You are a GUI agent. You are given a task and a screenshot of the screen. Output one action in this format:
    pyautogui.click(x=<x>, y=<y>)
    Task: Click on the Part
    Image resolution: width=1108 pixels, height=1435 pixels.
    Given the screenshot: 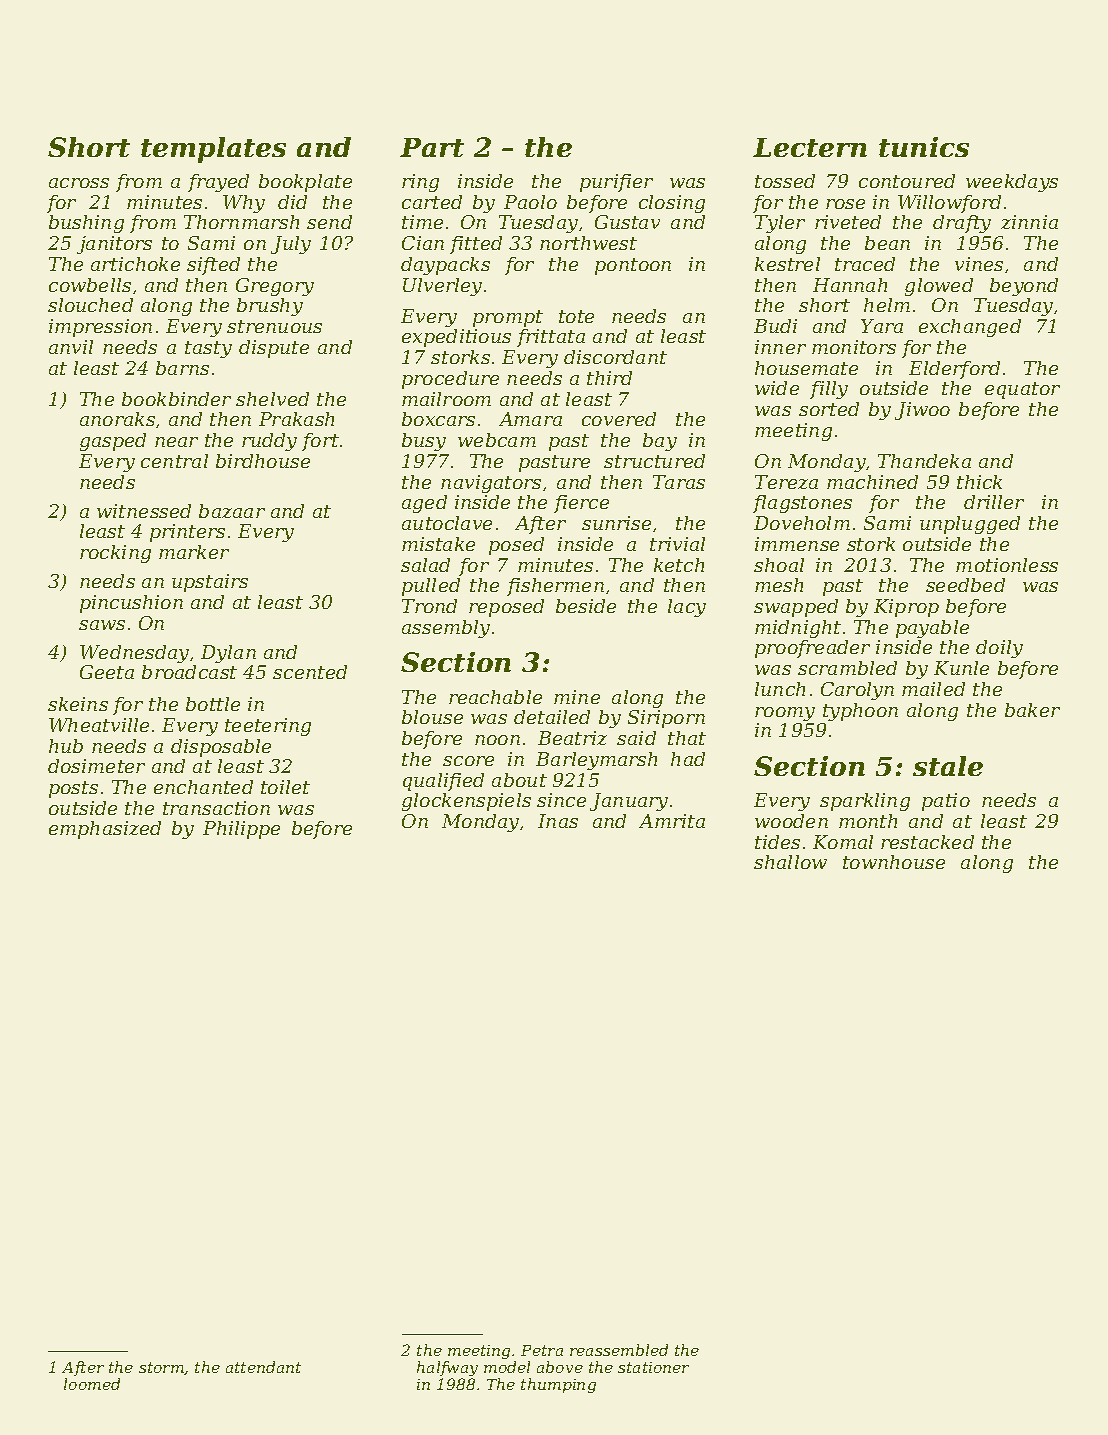 What is the action you would take?
    pyautogui.click(x=432, y=147)
